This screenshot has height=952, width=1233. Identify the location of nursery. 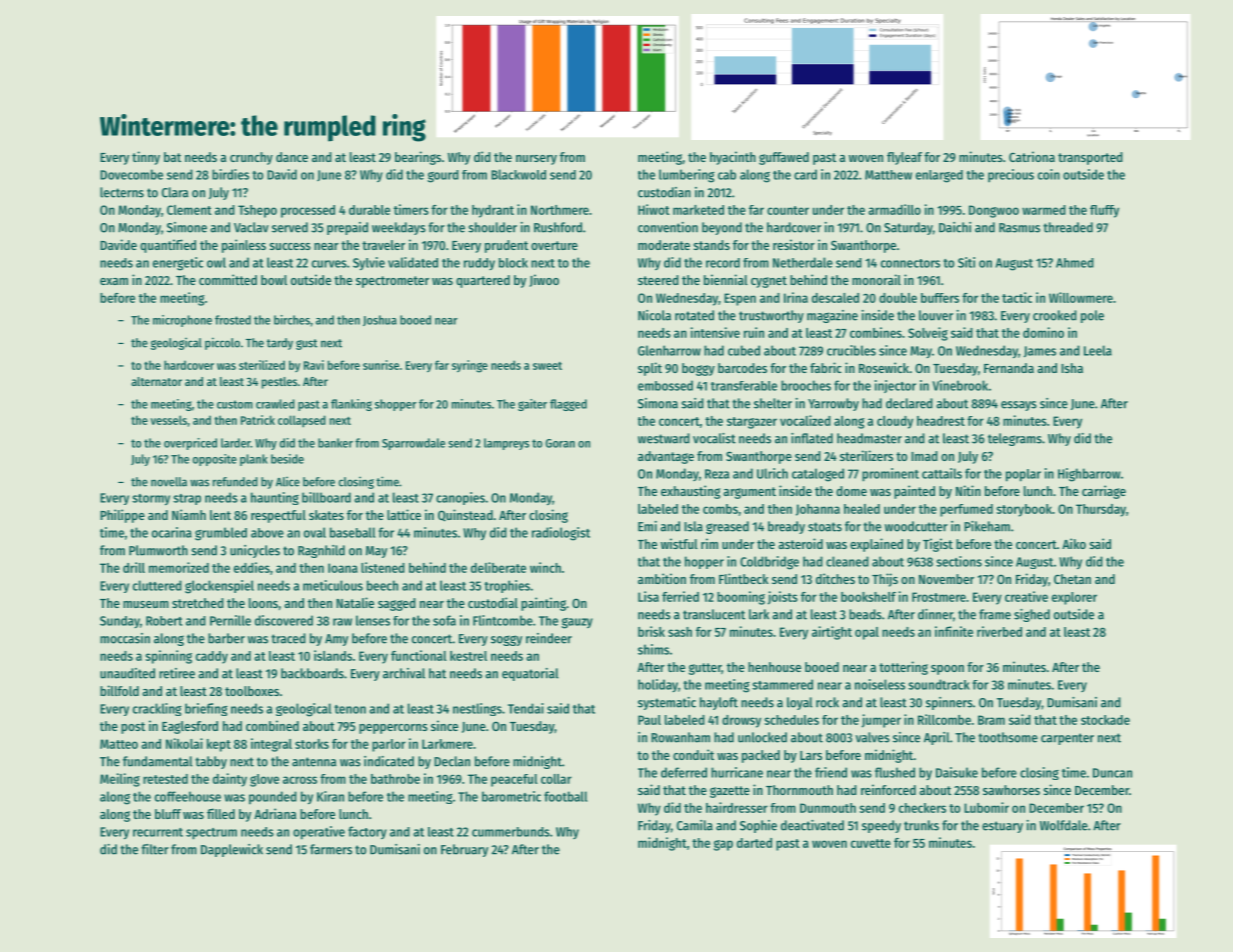
(536, 160).
